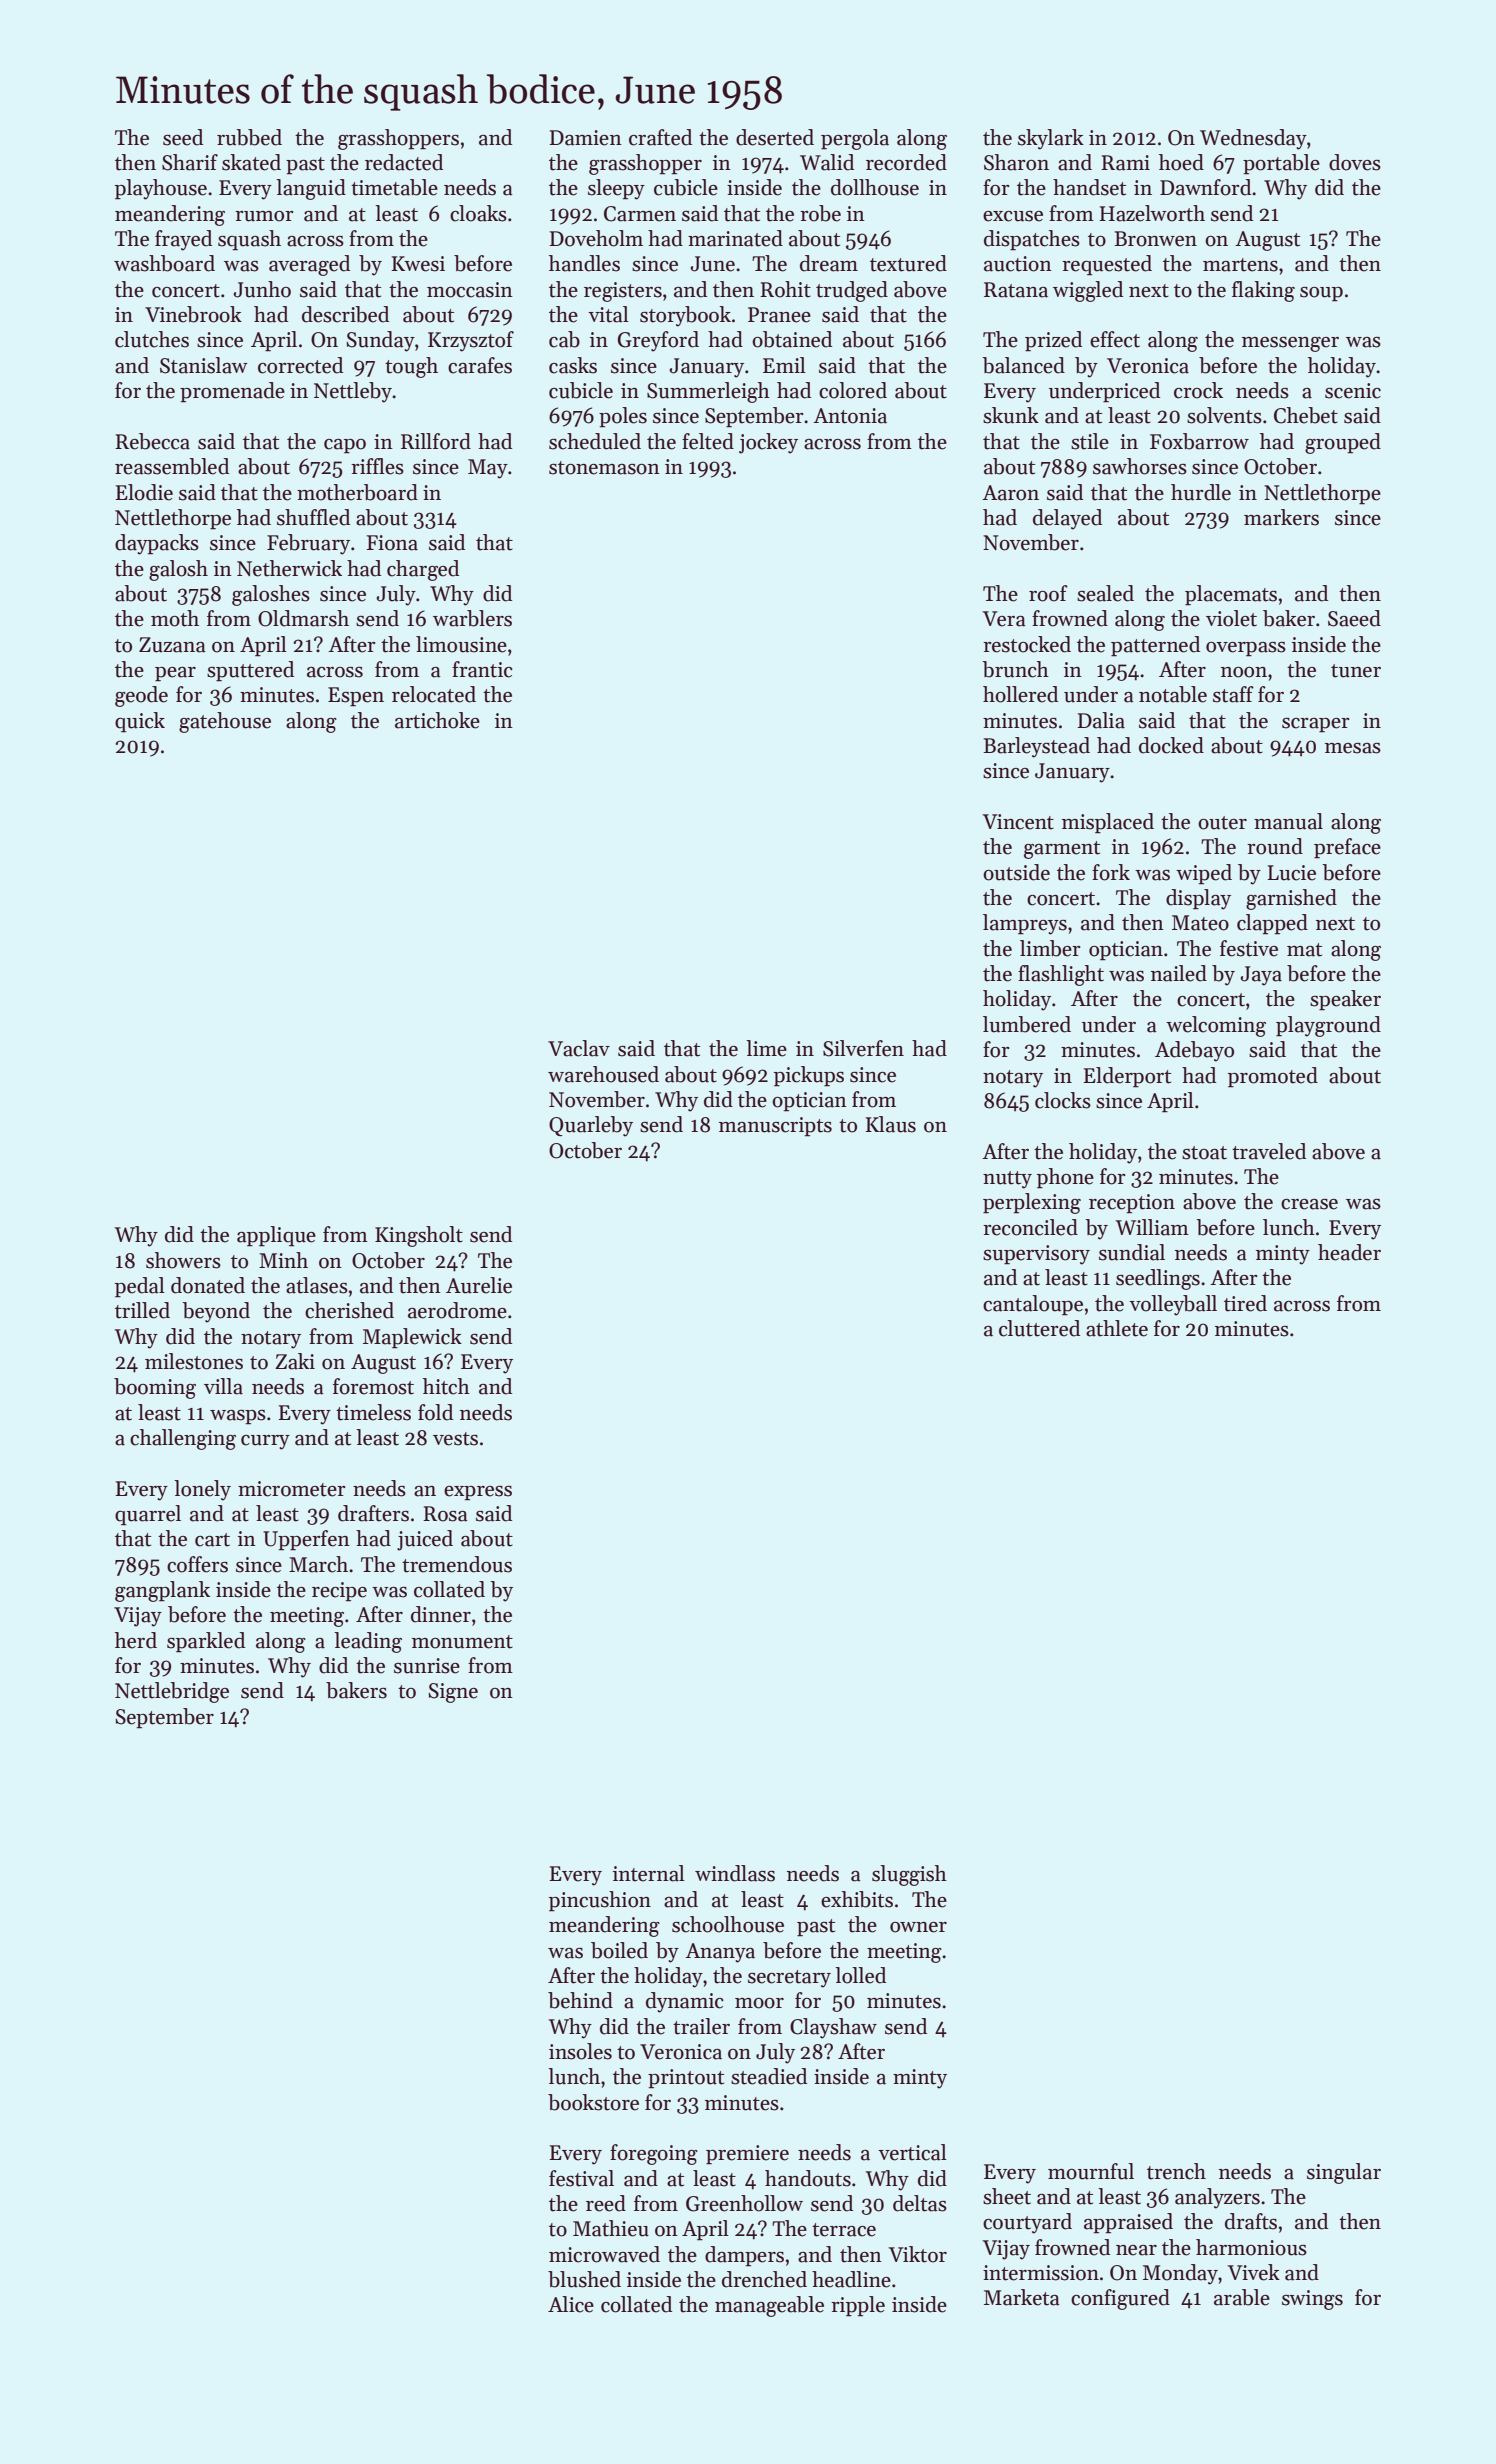  What do you see at coordinates (852, 291) in the screenshot?
I see `trudged` at bounding box center [852, 291].
